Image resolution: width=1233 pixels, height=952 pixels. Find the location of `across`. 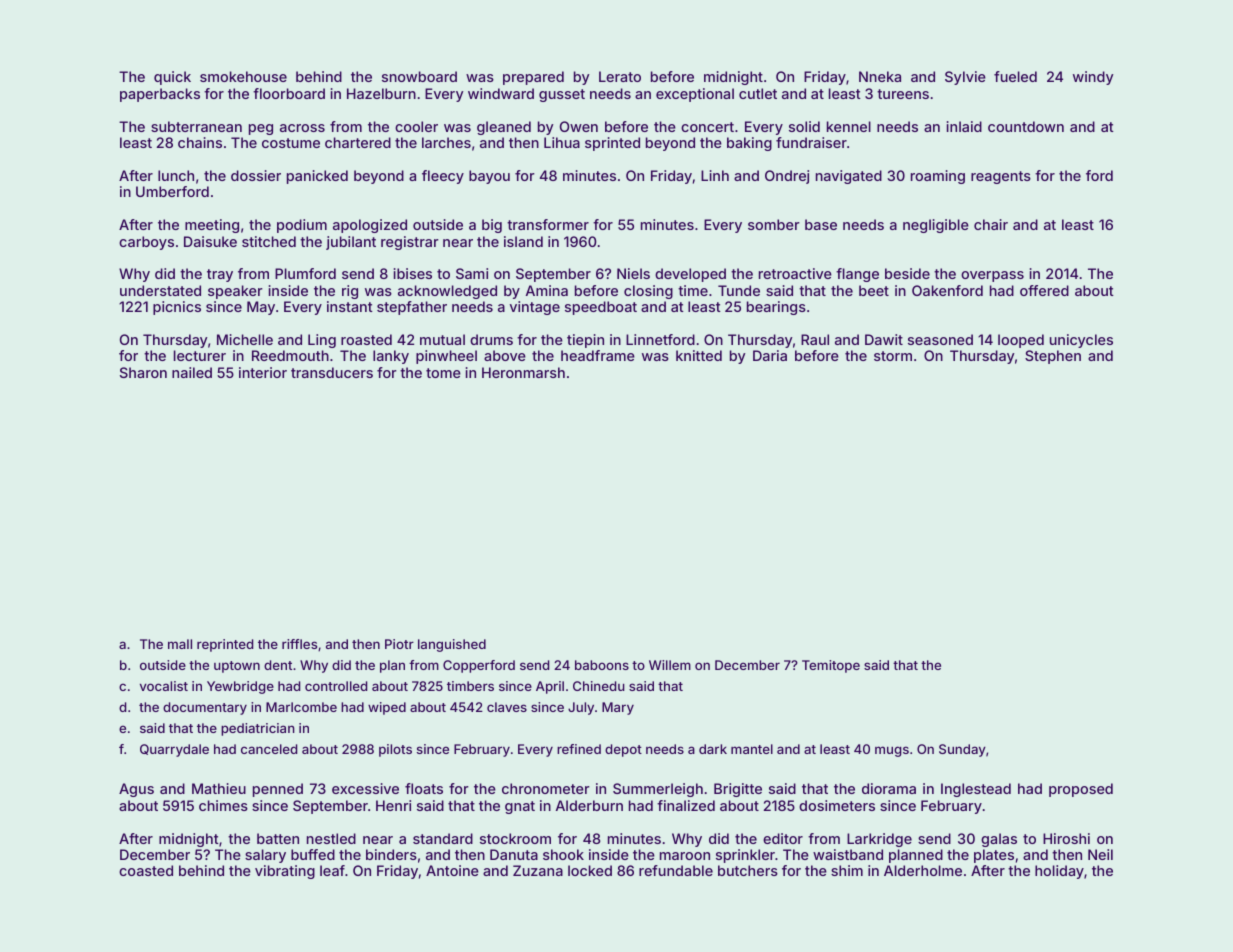

across is located at coordinates (302, 128).
